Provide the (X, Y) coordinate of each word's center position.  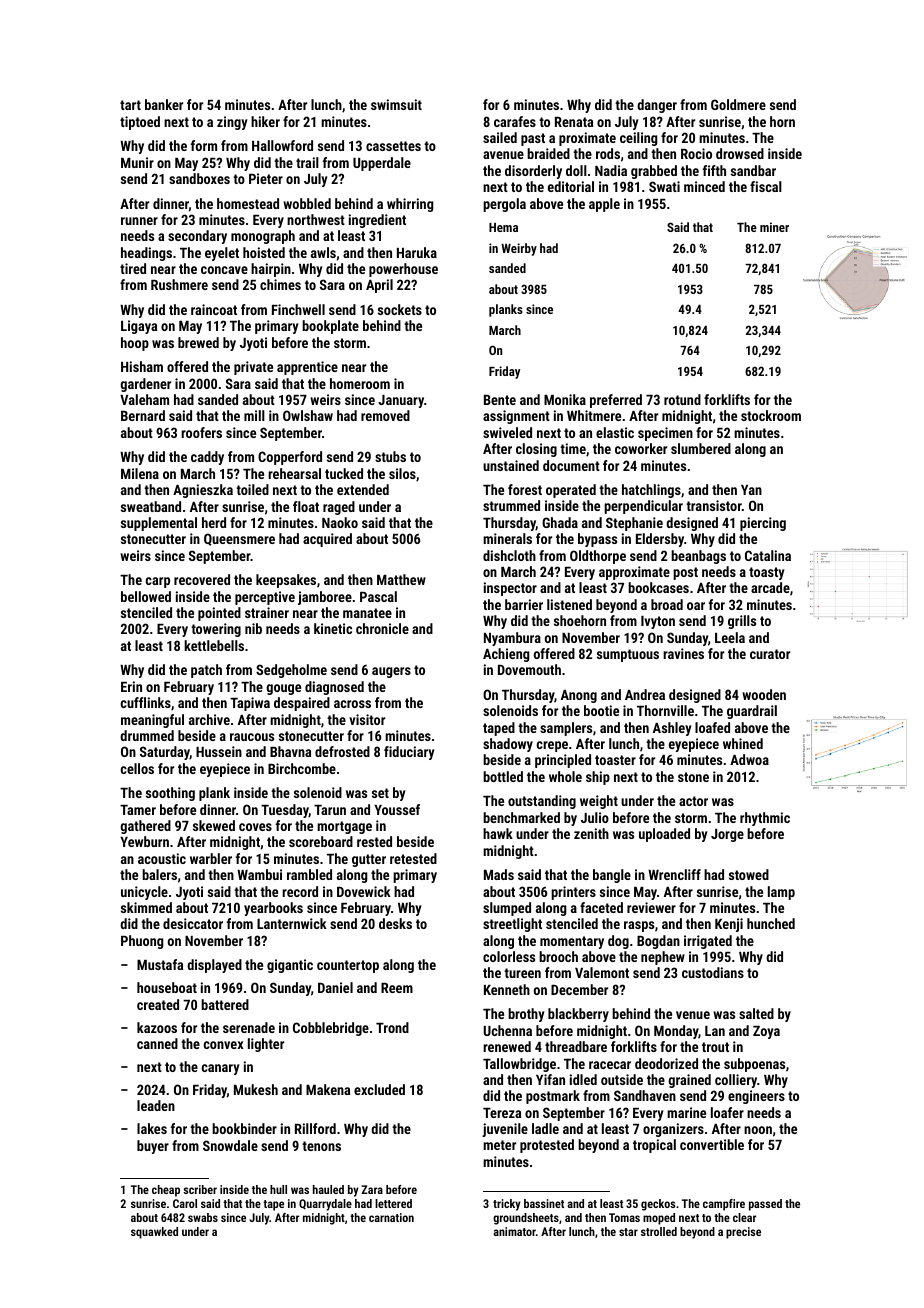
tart (130, 105)
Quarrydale (325, 1205)
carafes (515, 121)
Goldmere (738, 104)
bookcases (658, 587)
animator (514, 1231)
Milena (140, 473)
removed (385, 415)
